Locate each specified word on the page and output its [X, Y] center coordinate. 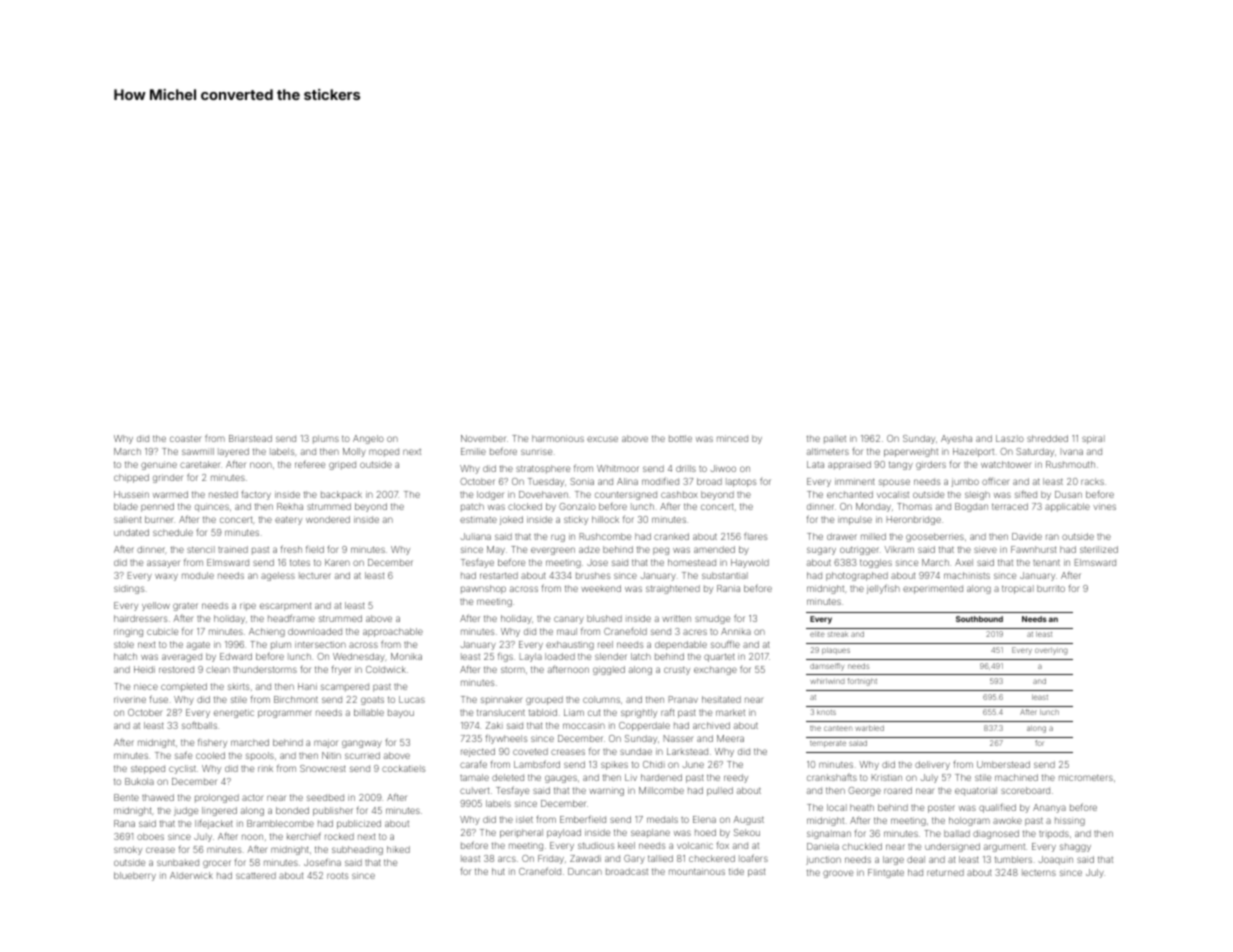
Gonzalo [577, 506]
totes [300, 562]
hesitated [721, 699]
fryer [341, 670]
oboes [150, 836]
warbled [869, 728]
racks [1092, 481]
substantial [725, 575]
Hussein [131, 494]
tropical [1018, 589]
